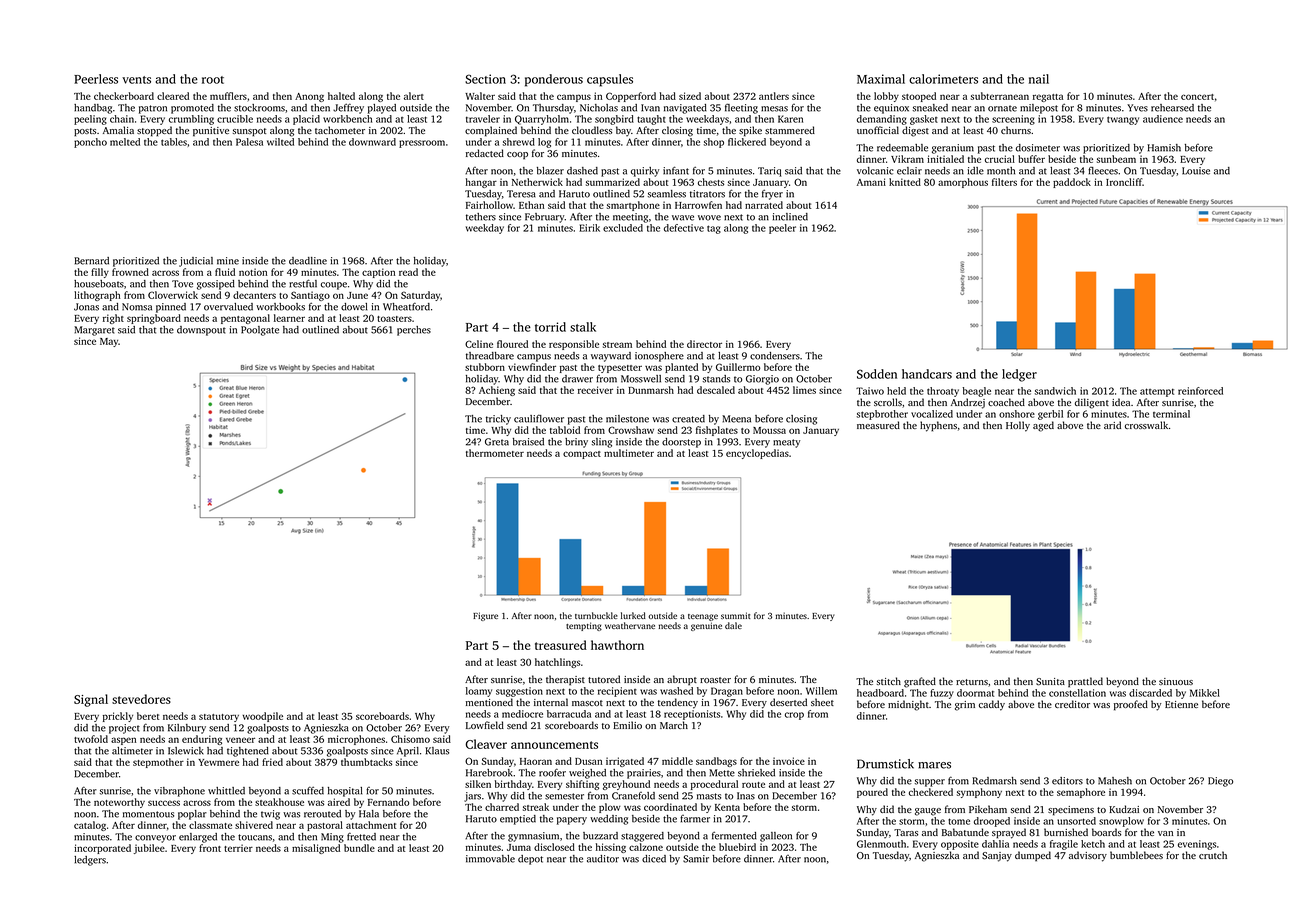  I want to click on subterranean, so click(1000, 96).
